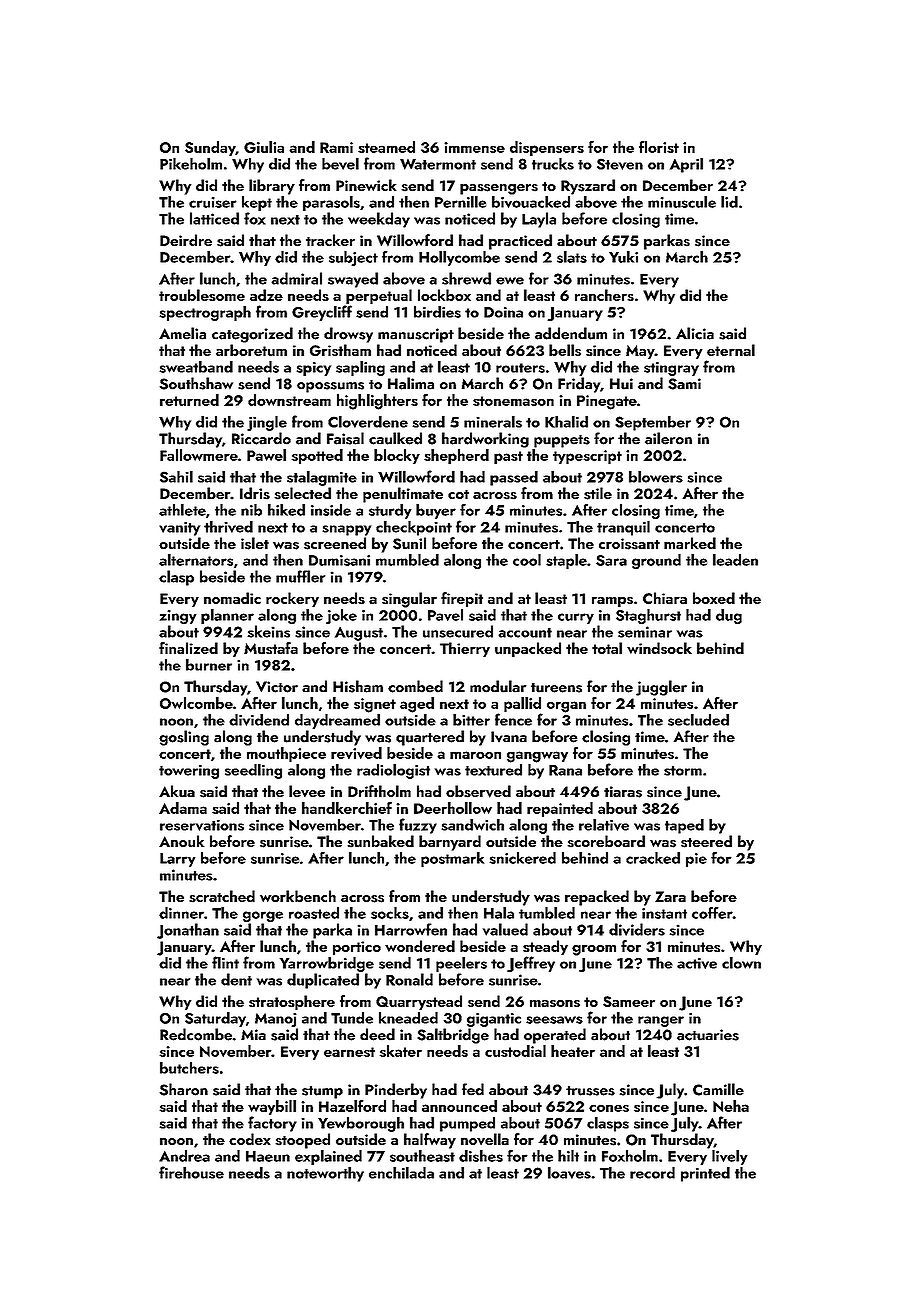 The image size is (924, 1311). Describe the element at coordinates (503, 312) in the document. I see `Doina` at that location.
